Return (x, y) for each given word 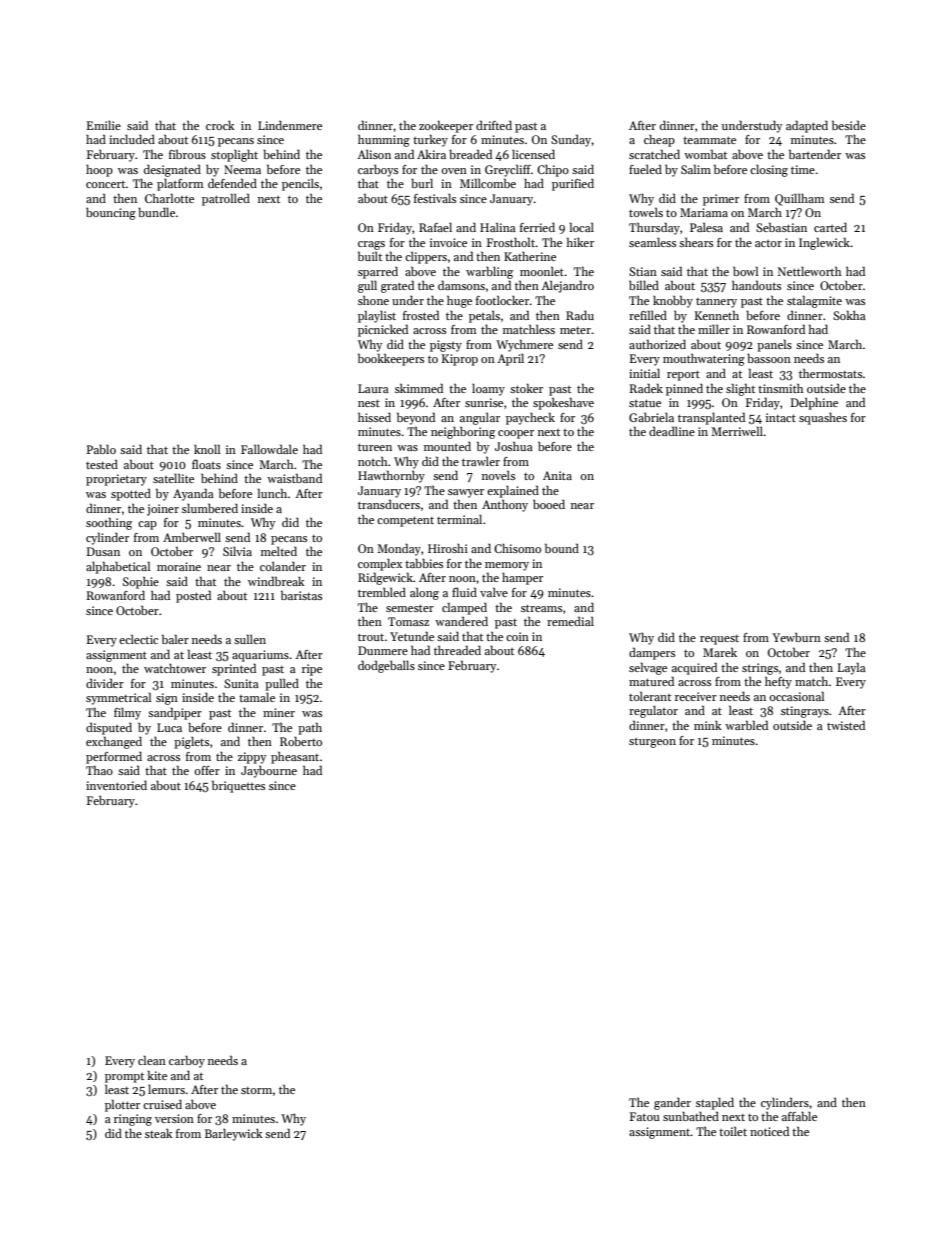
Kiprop (460, 360)
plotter (122, 1105)
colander (283, 566)
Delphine (814, 403)
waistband (294, 478)
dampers (652, 653)
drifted (494, 125)
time (803, 169)
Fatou (645, 1116)
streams (541, 608)
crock (220, 125)
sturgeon (652, 743)
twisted (846, 725)
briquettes (238, 786)
